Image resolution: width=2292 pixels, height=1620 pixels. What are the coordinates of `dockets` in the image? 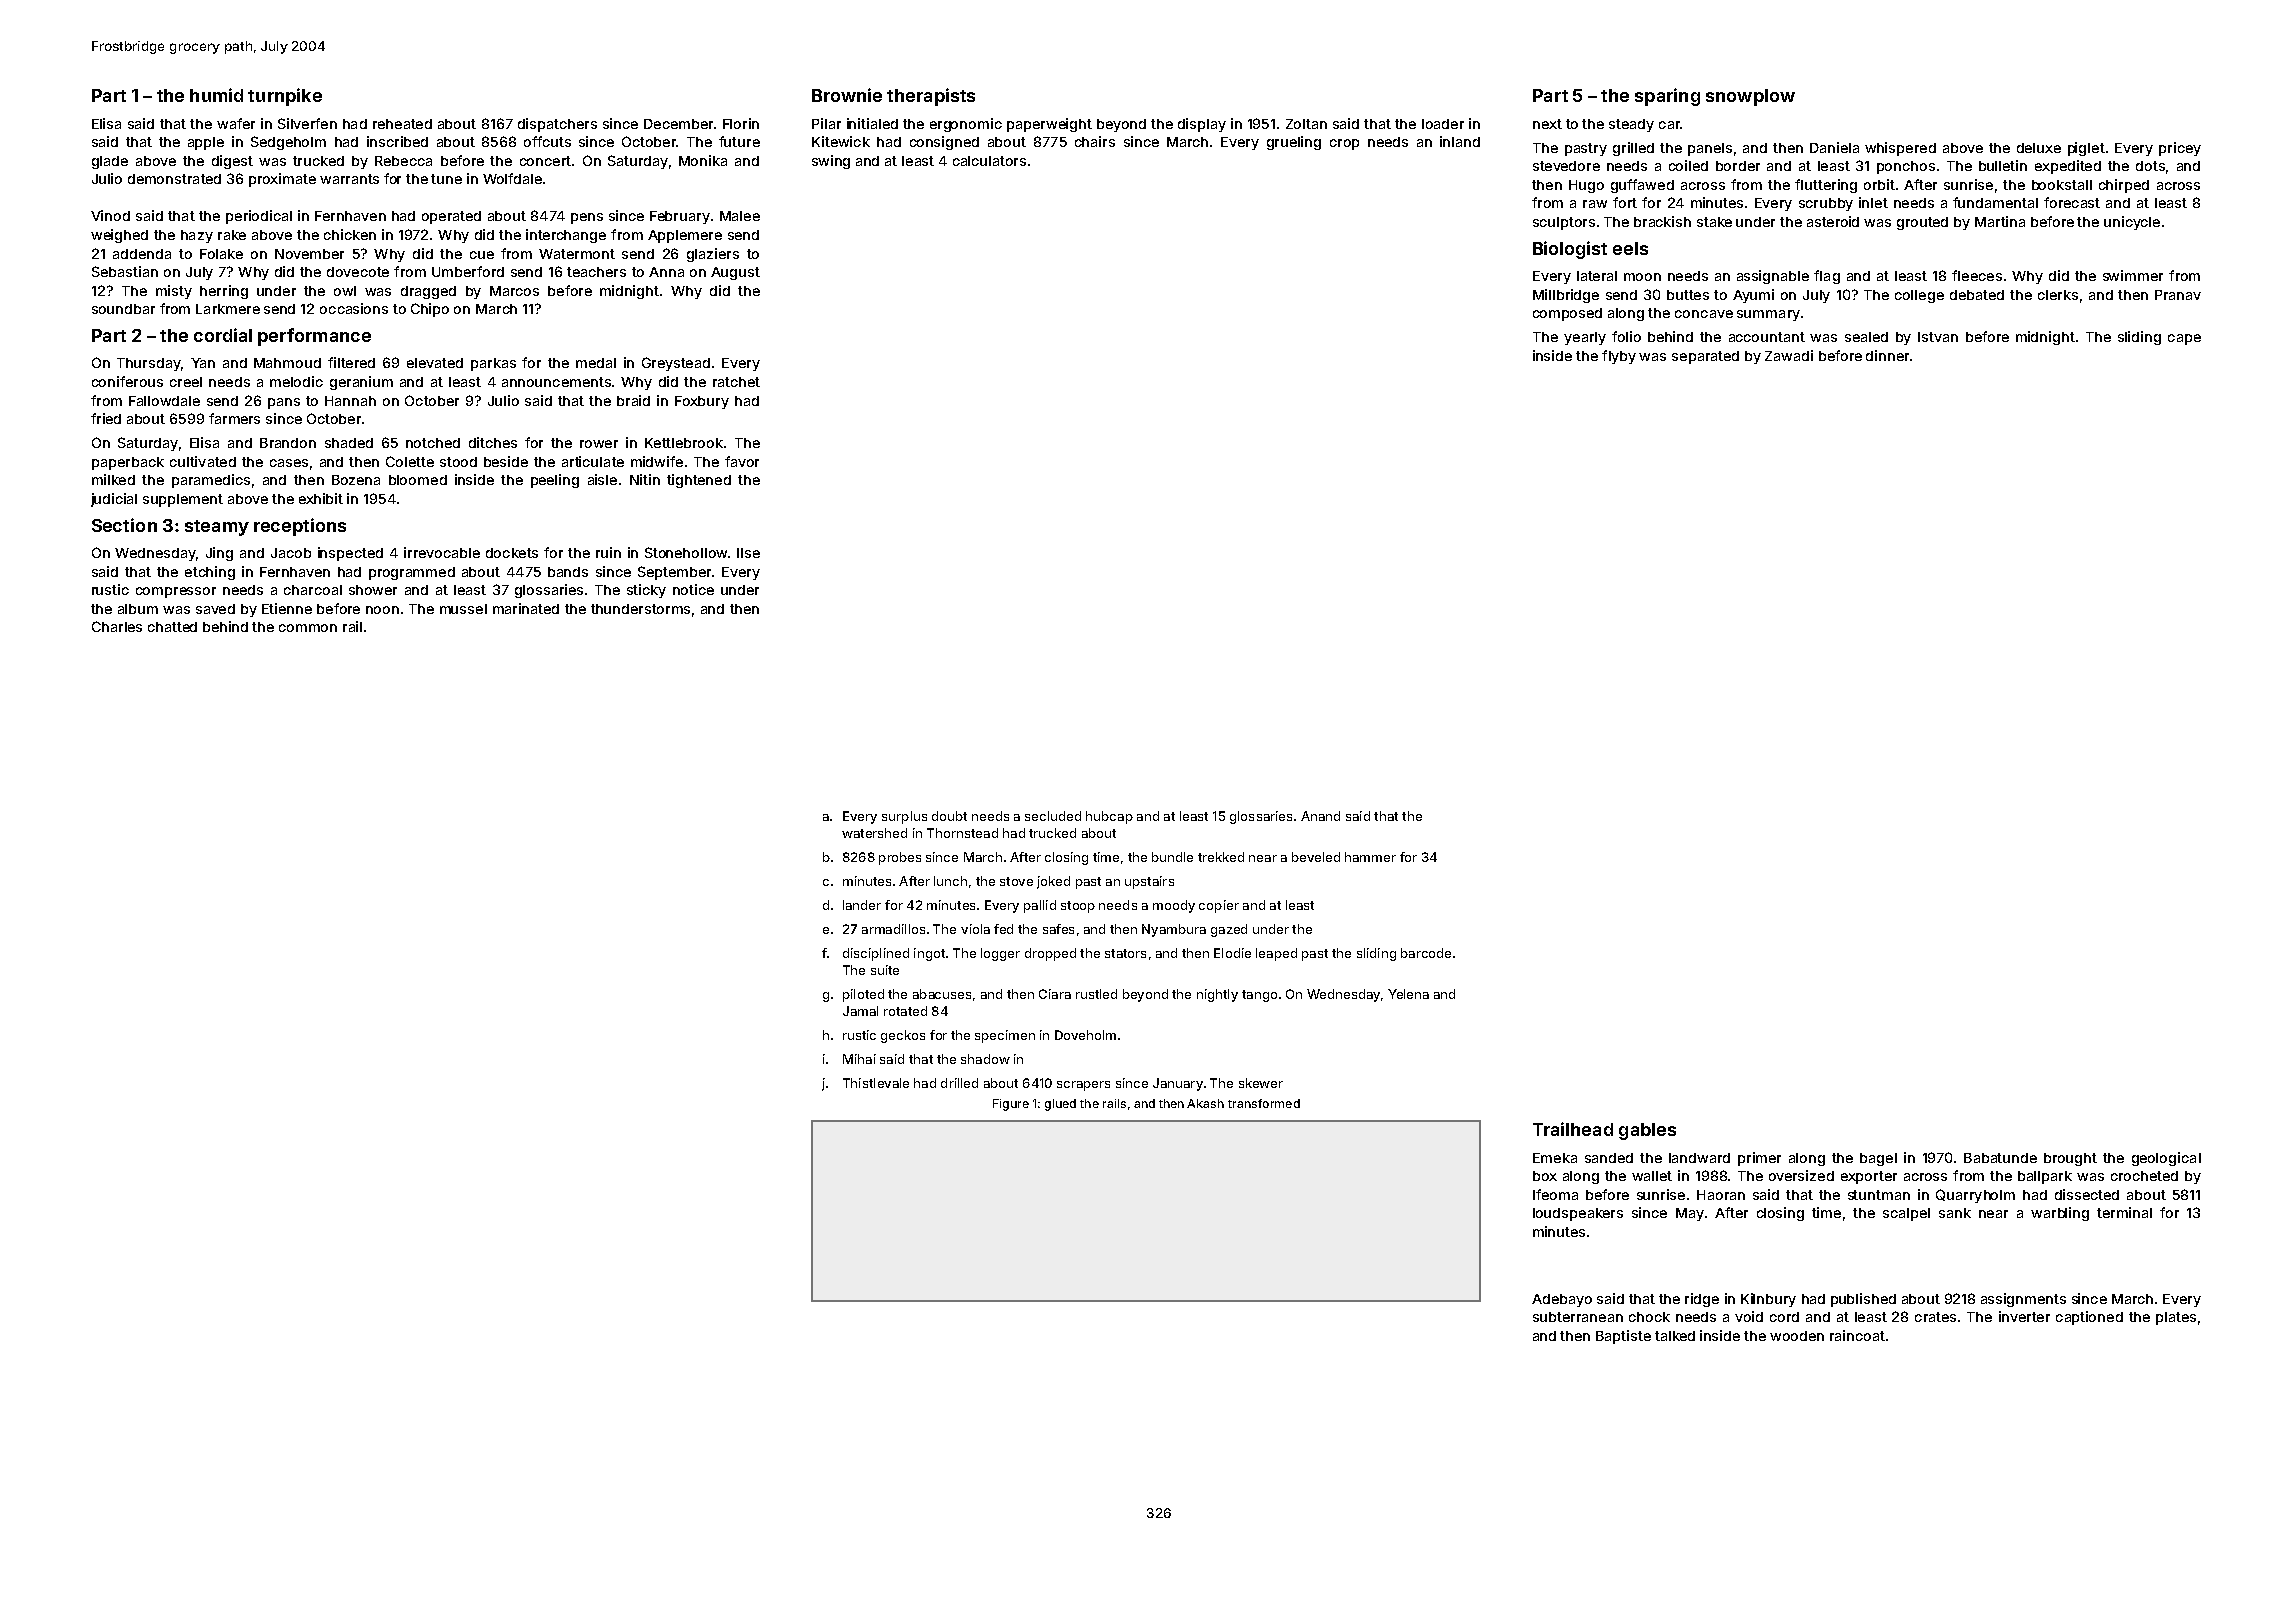 It's located at (512, 553).
